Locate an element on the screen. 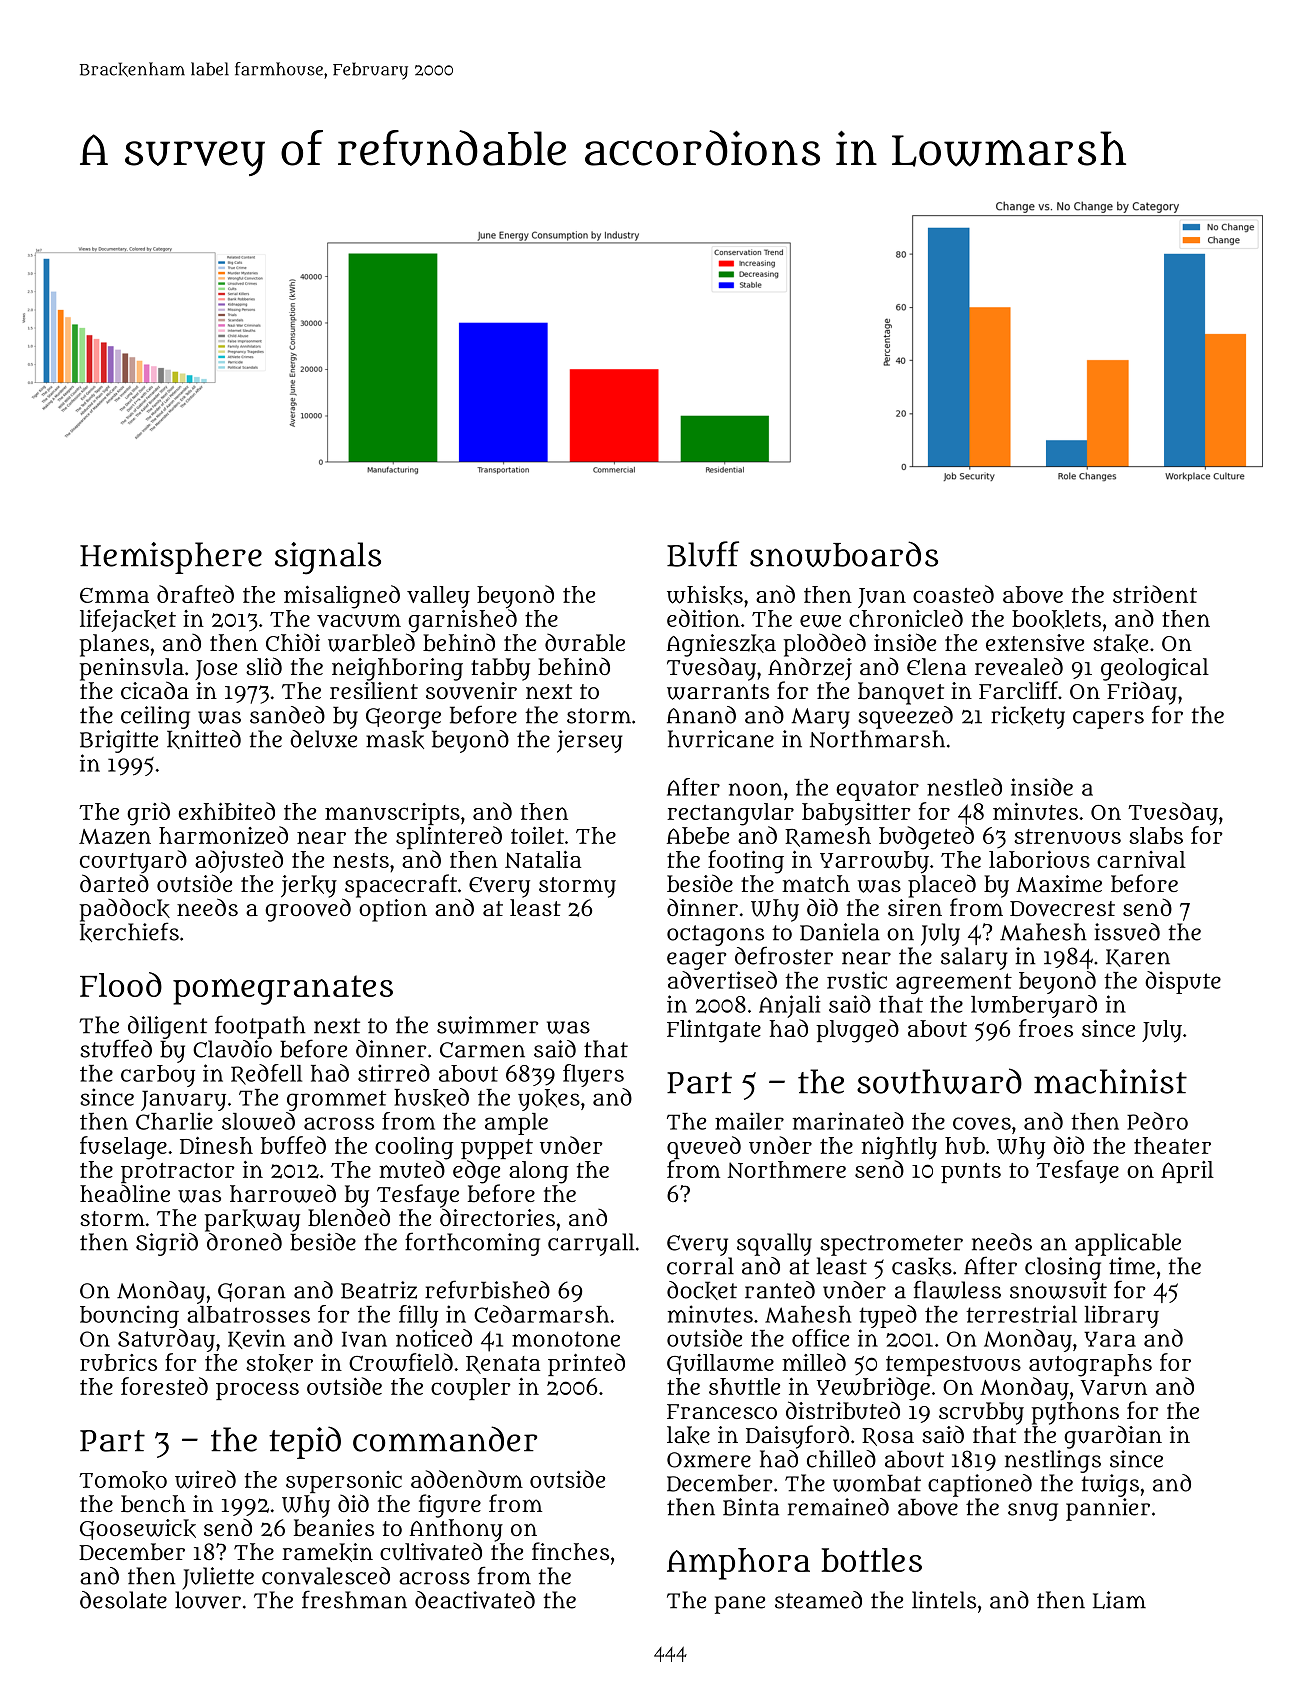 The width and height of the screenshot is (1307, 1692). southward is located at coordinates (939, 1081).
